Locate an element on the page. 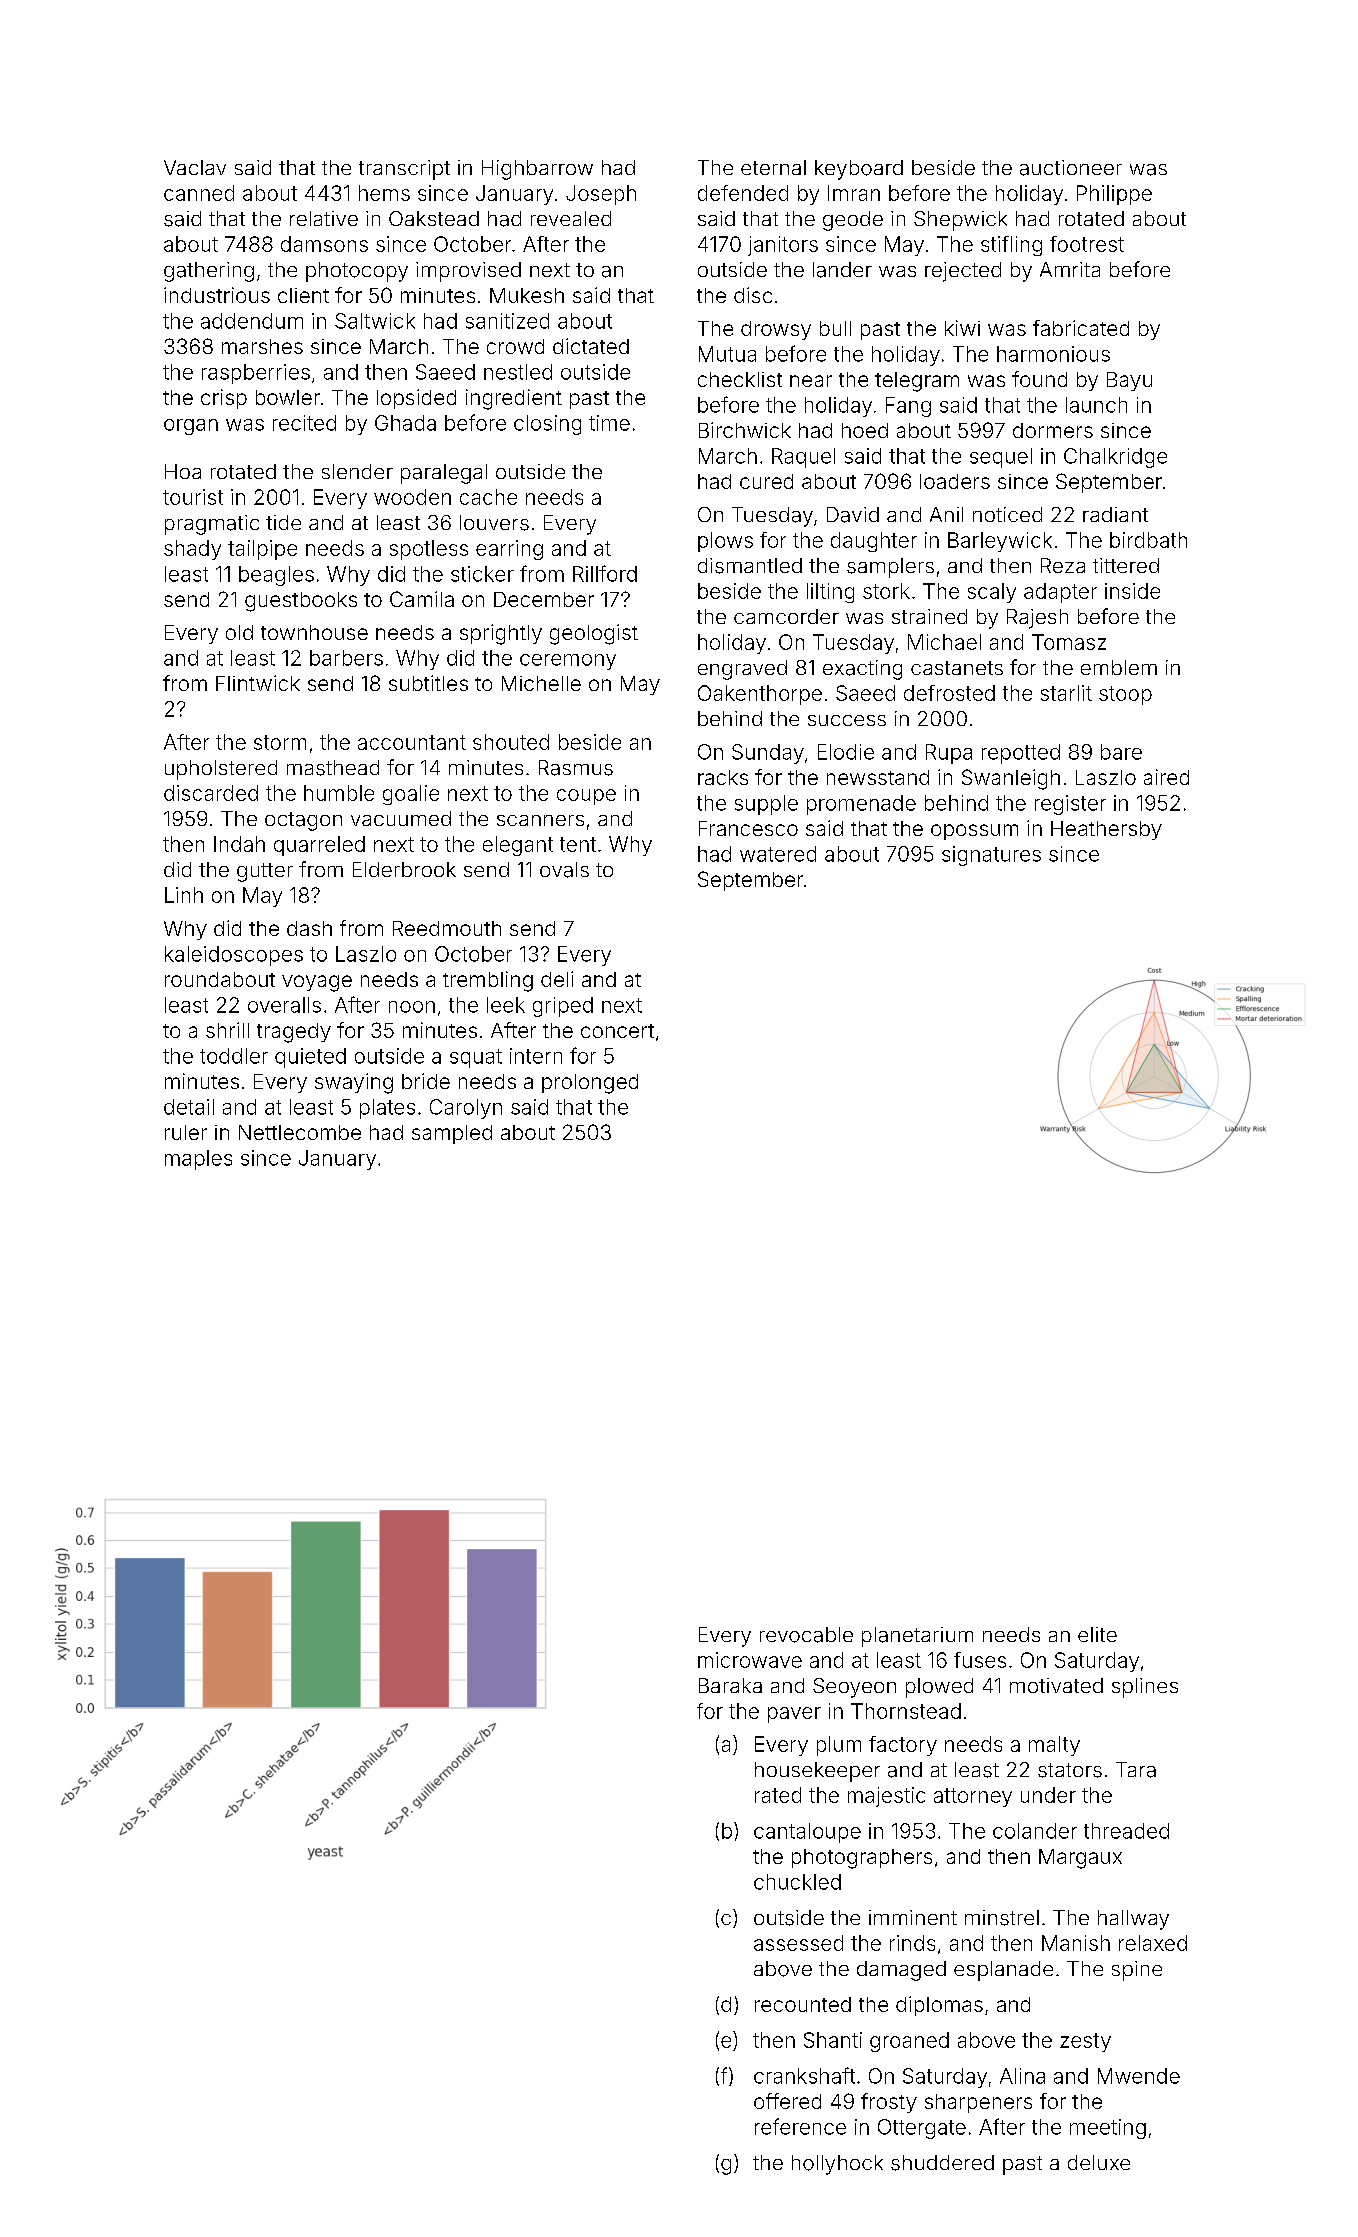 Image resolution: width=1358 pixels, height=2237 pixels. relaxed is located at coordinates (1153, 1943).
